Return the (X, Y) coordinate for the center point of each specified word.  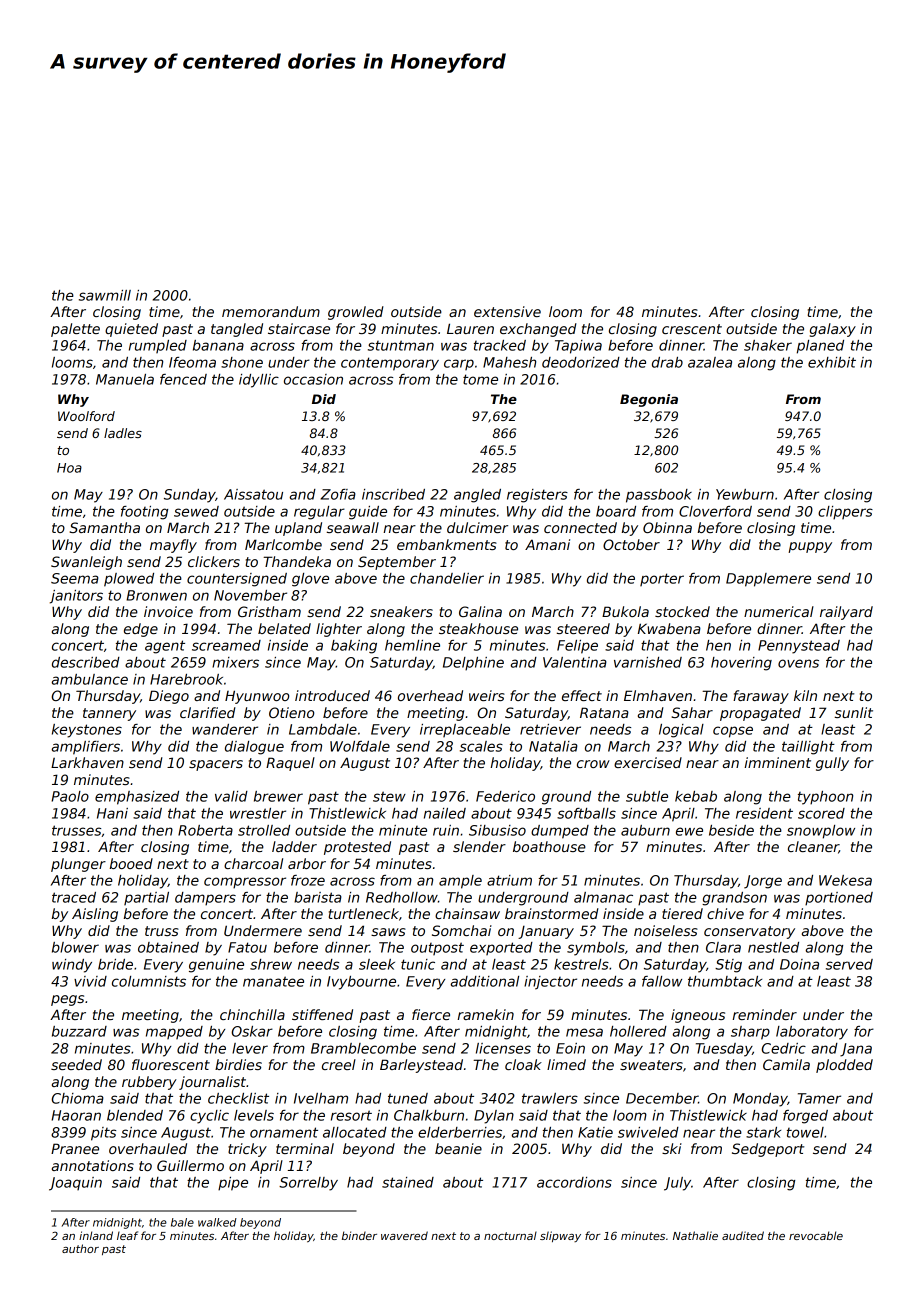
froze (308, 880)
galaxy (833, 330)
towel (805, 1132)
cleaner (813, 847)
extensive (507, 311)
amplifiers (85, 748)
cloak (523, 1064)
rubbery (149, 1083)
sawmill (105, 295)
